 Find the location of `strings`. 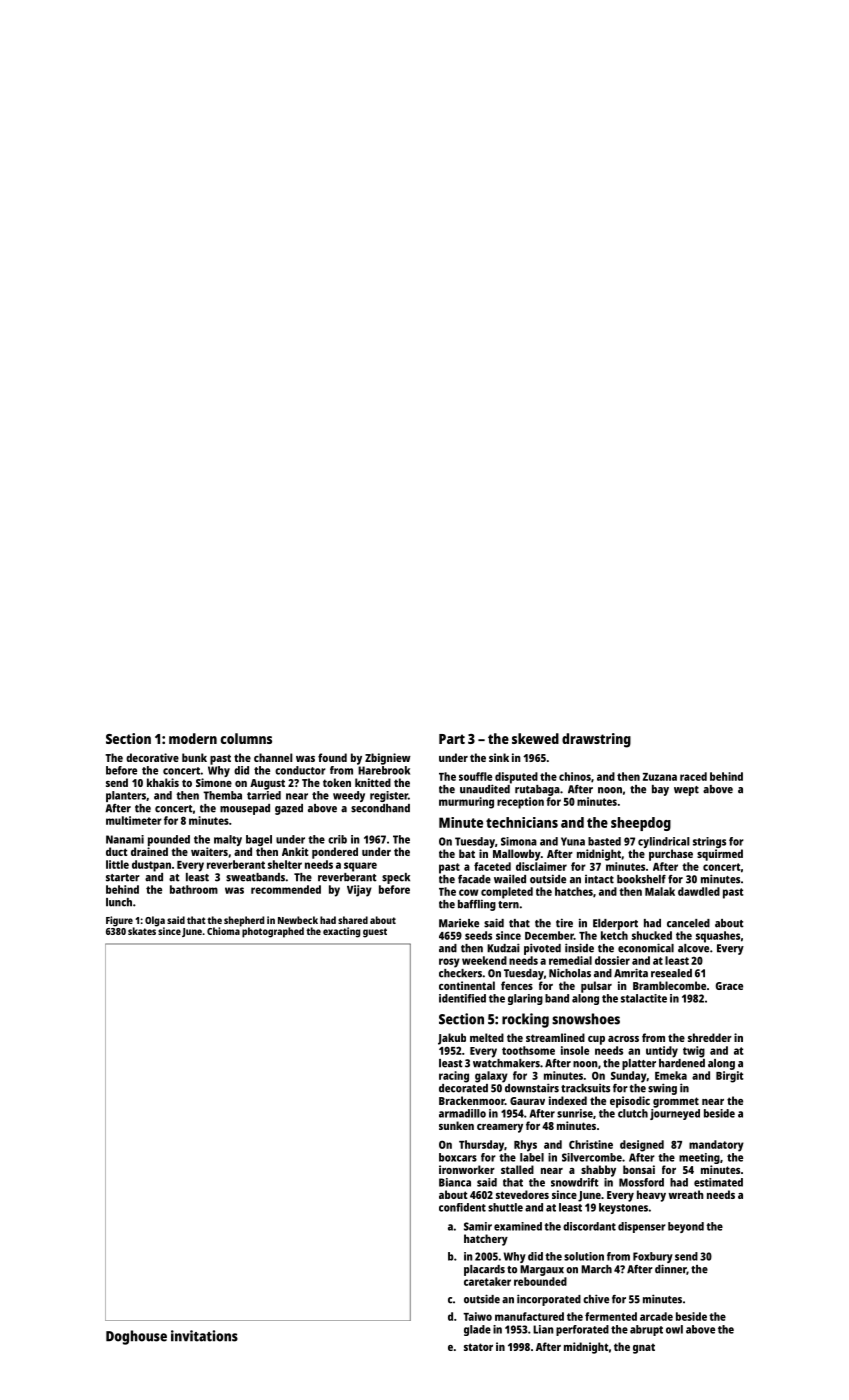

strings is located at coordinates (709, 842).
